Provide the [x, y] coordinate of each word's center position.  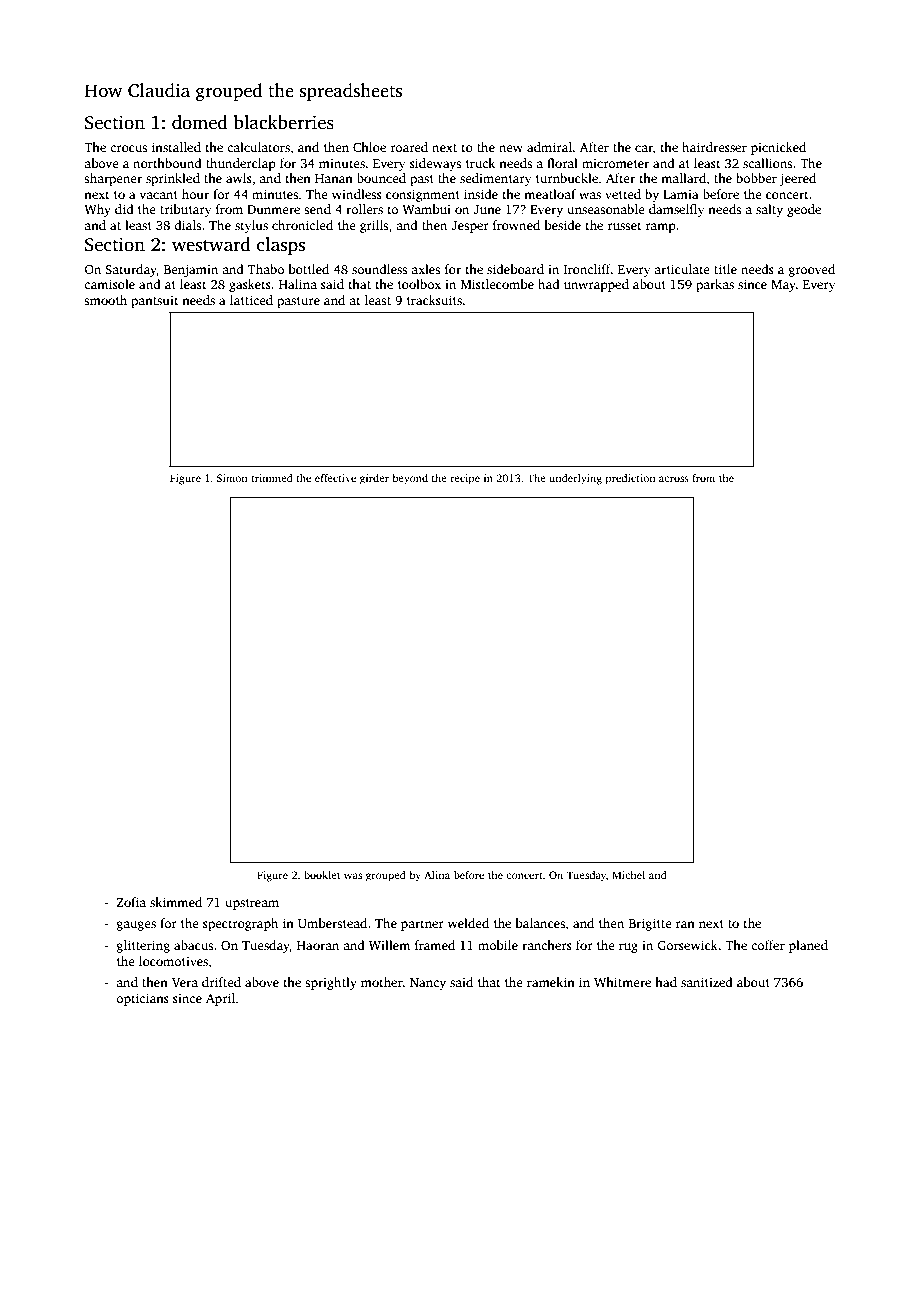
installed [176, 147]
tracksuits [434, 300]
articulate [682, 269]
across [674, 479]
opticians [142, 999]
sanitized [707, 982]
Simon [232, 478]
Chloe [369, 147]
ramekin [551, 982]
